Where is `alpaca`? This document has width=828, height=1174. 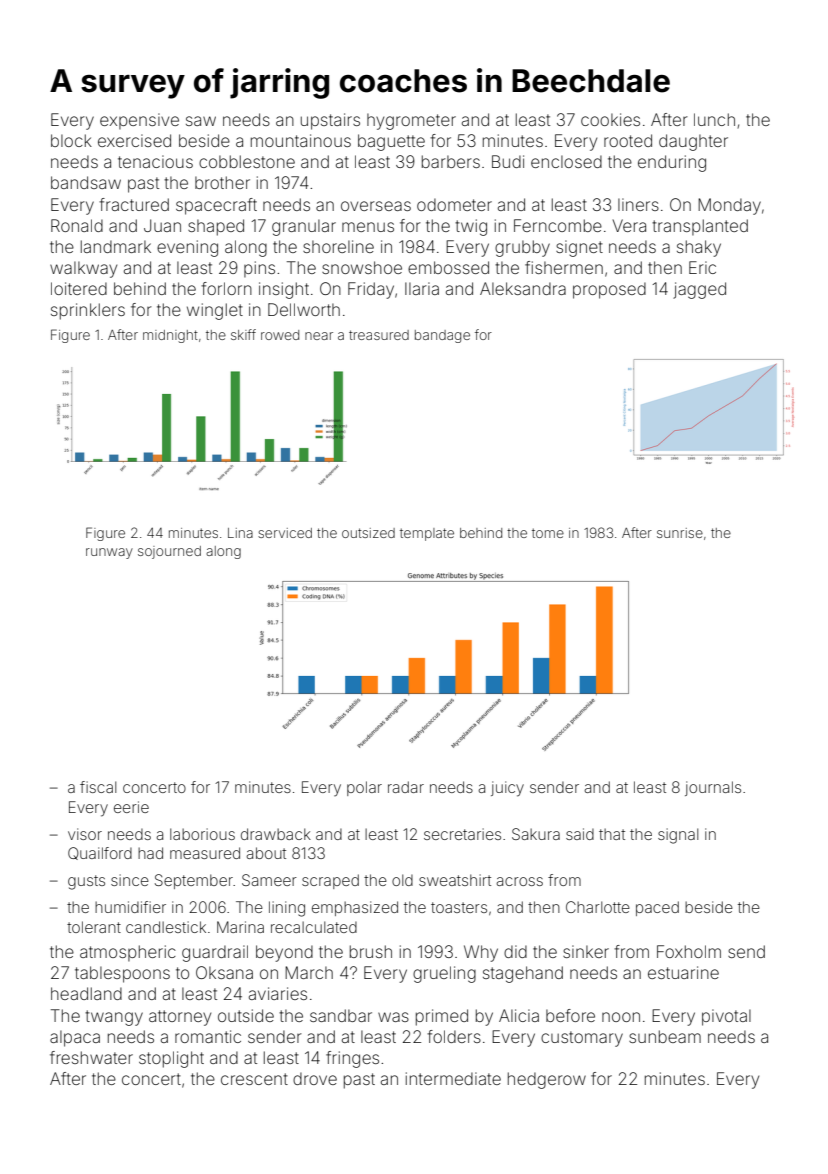 alpaca is located at coordinates (75, 1038).
